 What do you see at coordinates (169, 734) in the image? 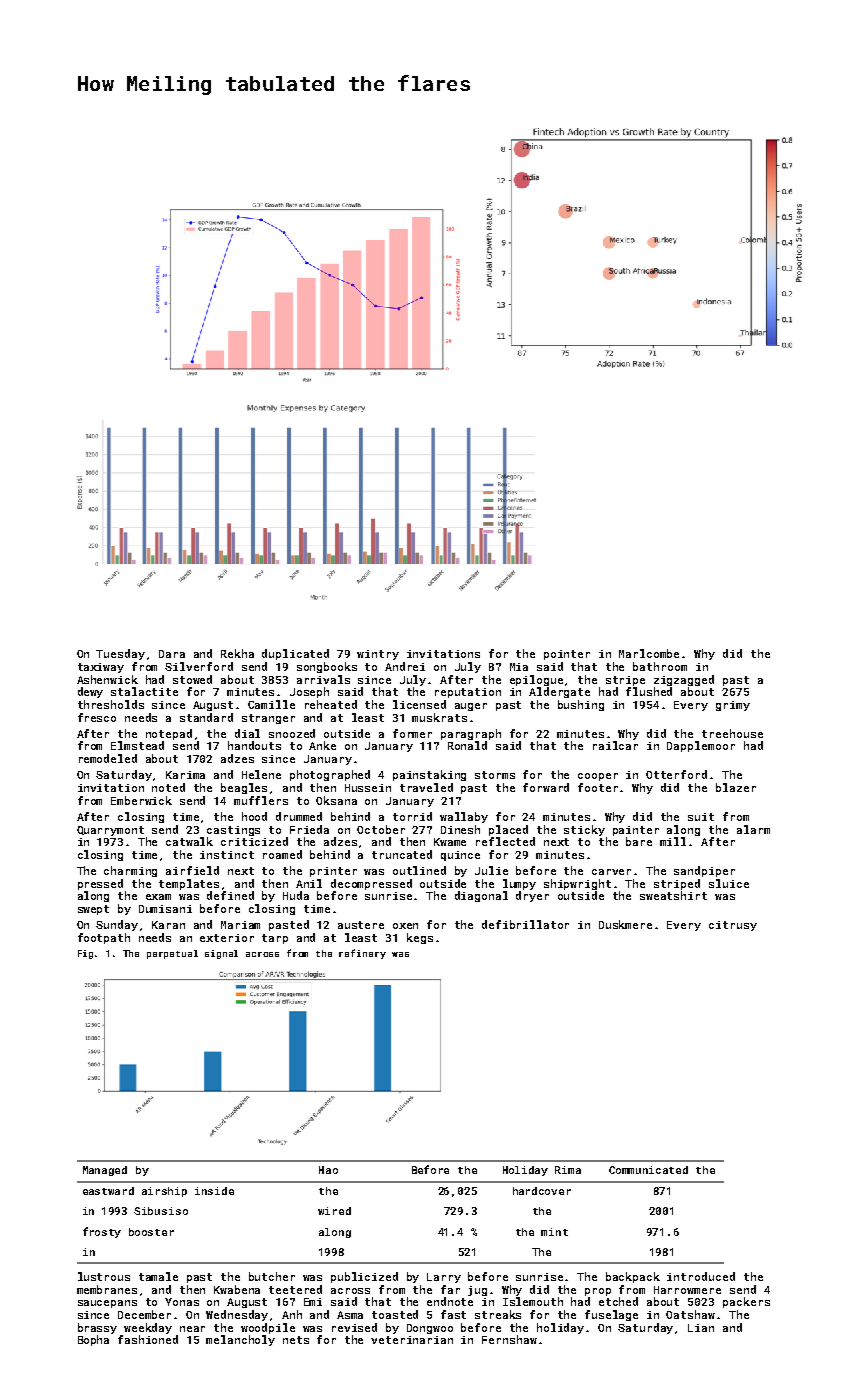
I see `notepad` at bounding box center [169, 734].
